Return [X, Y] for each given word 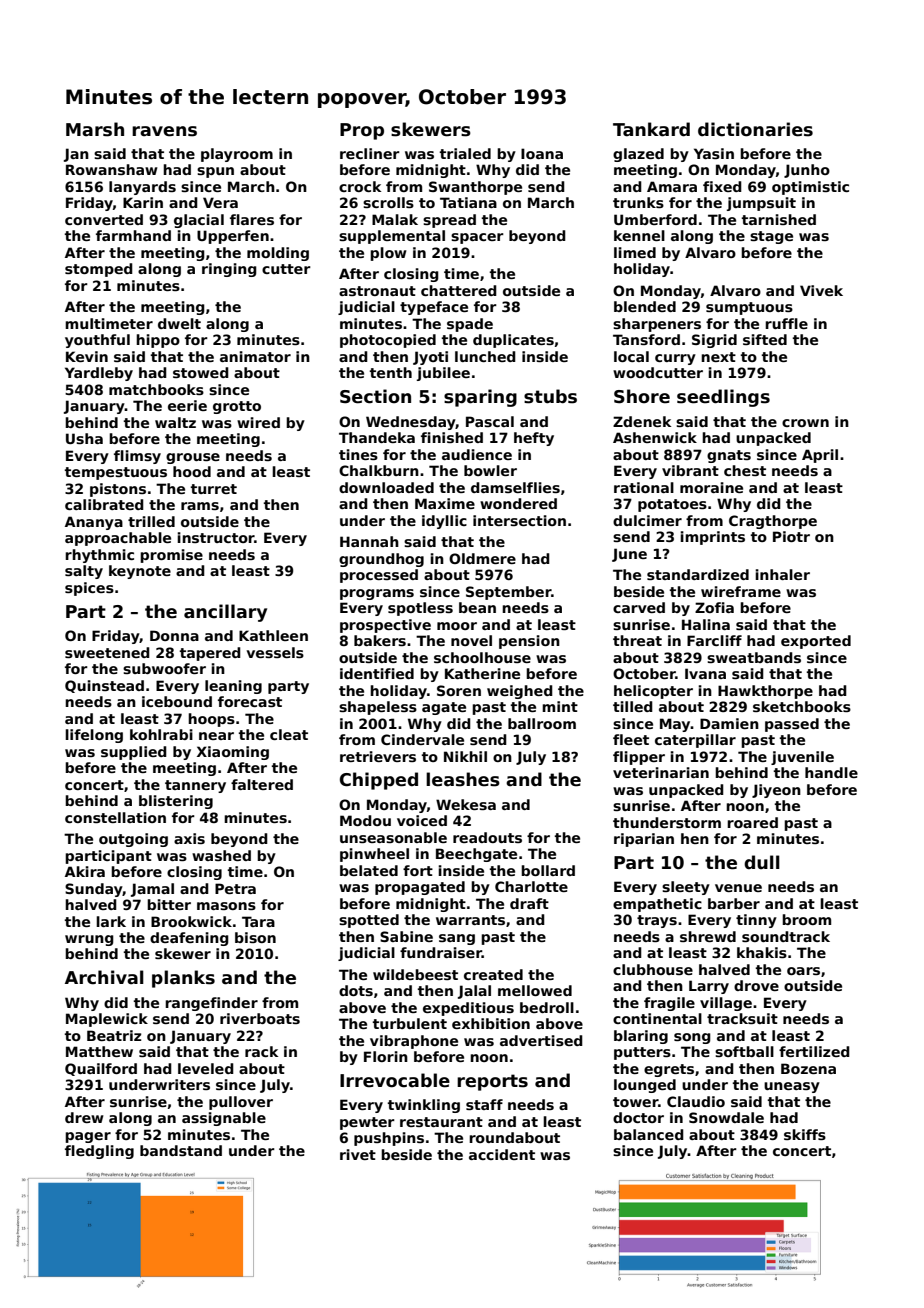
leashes [463, 779]
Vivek [821, 290]
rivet [358, 1154]
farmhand [133, 235]
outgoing [133, 840]
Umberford [655, 219]
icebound [177, 701]
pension [529, 642]
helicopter [653, 692]
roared [752, 822]
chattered [459, 290]
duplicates [513, 341]
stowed [201, 372]
